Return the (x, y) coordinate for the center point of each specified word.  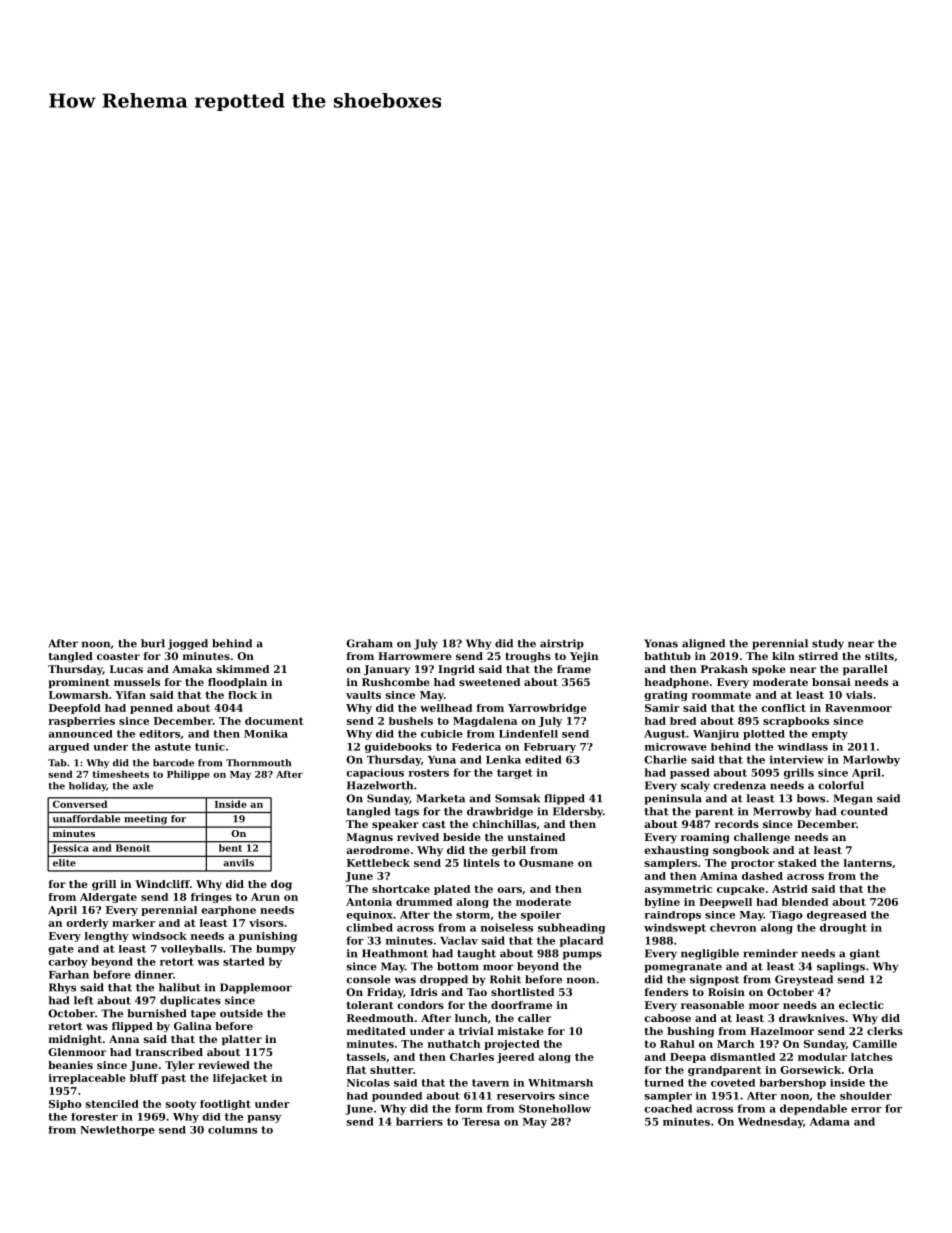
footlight (225, 1105)
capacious (375, 773)
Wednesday (770, 1122)
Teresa (481, 1122)
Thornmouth (258, 763)
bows (811, 798)
